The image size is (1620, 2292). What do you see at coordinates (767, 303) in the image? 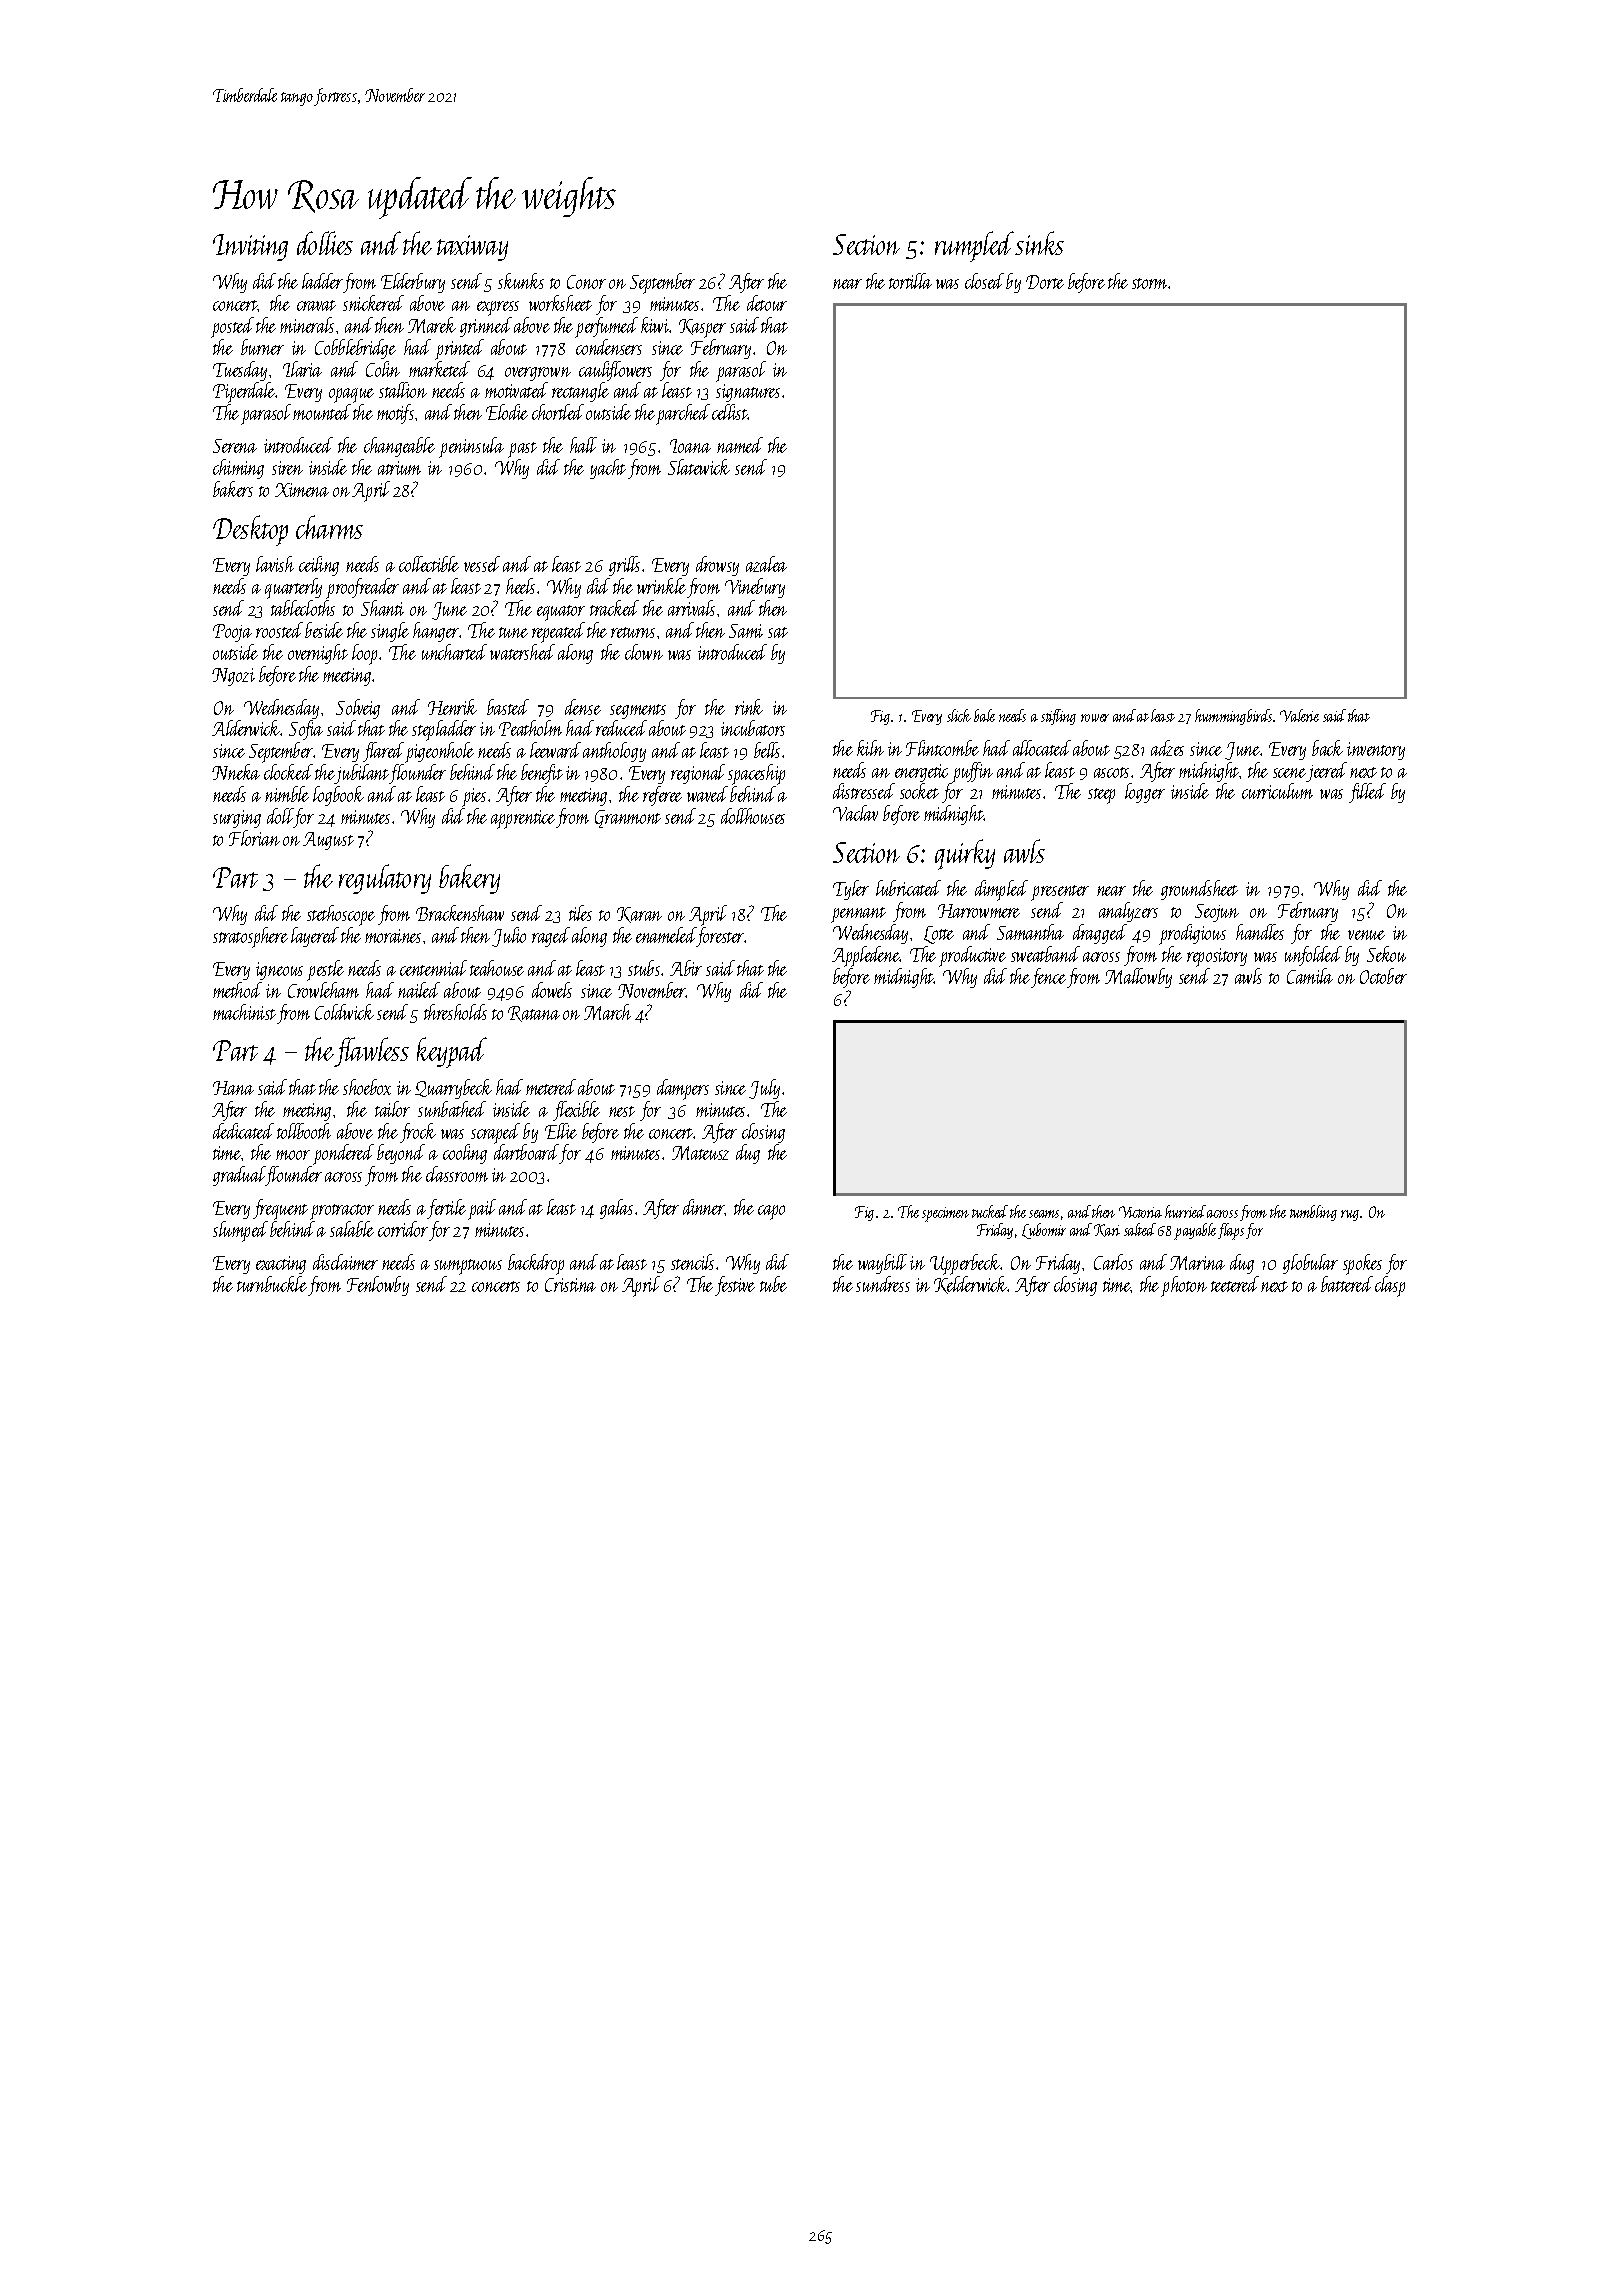
I see `detour` at bounding box center [767, 303].
